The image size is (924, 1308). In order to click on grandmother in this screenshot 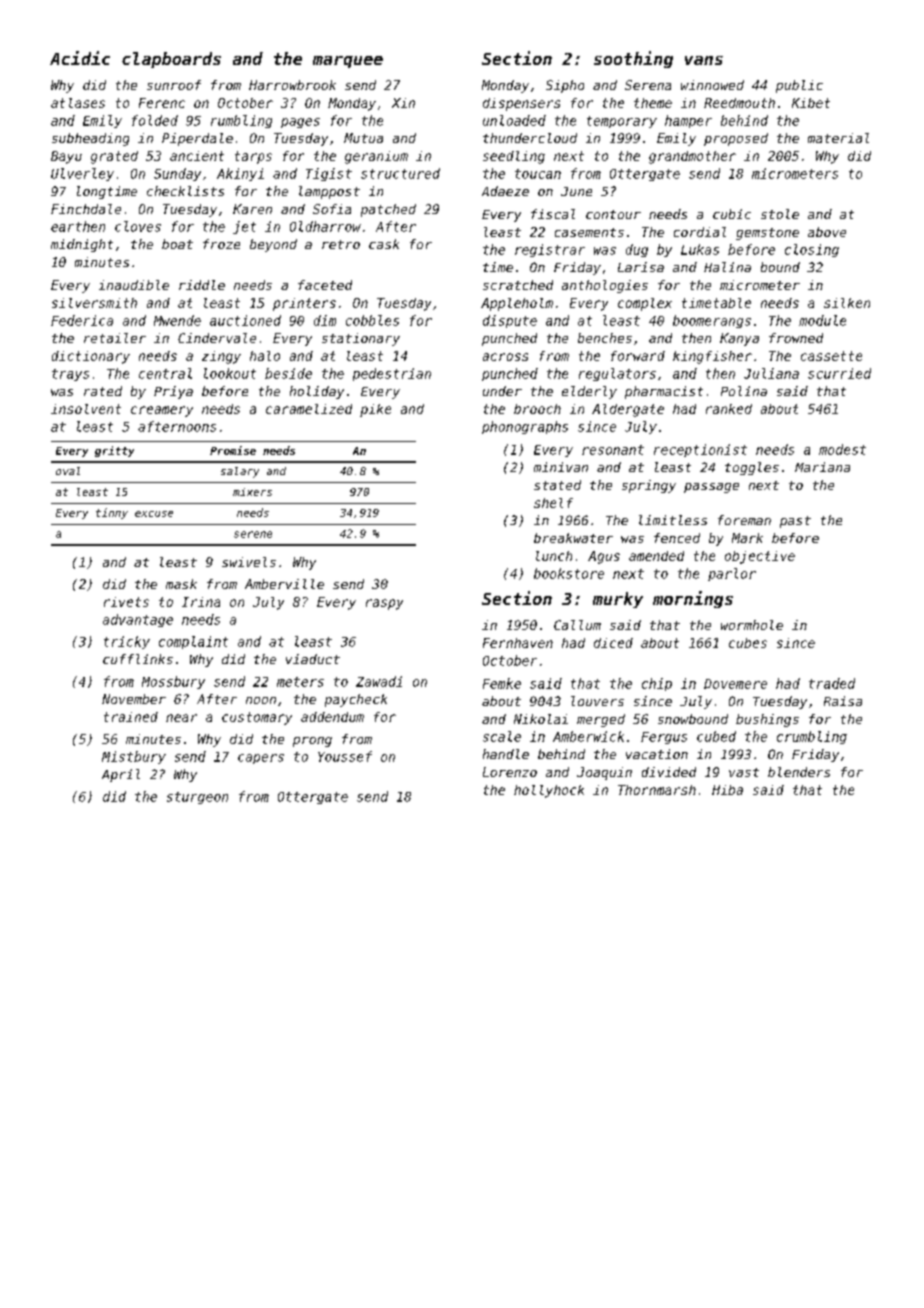, I will do `click(692, 157)`.
